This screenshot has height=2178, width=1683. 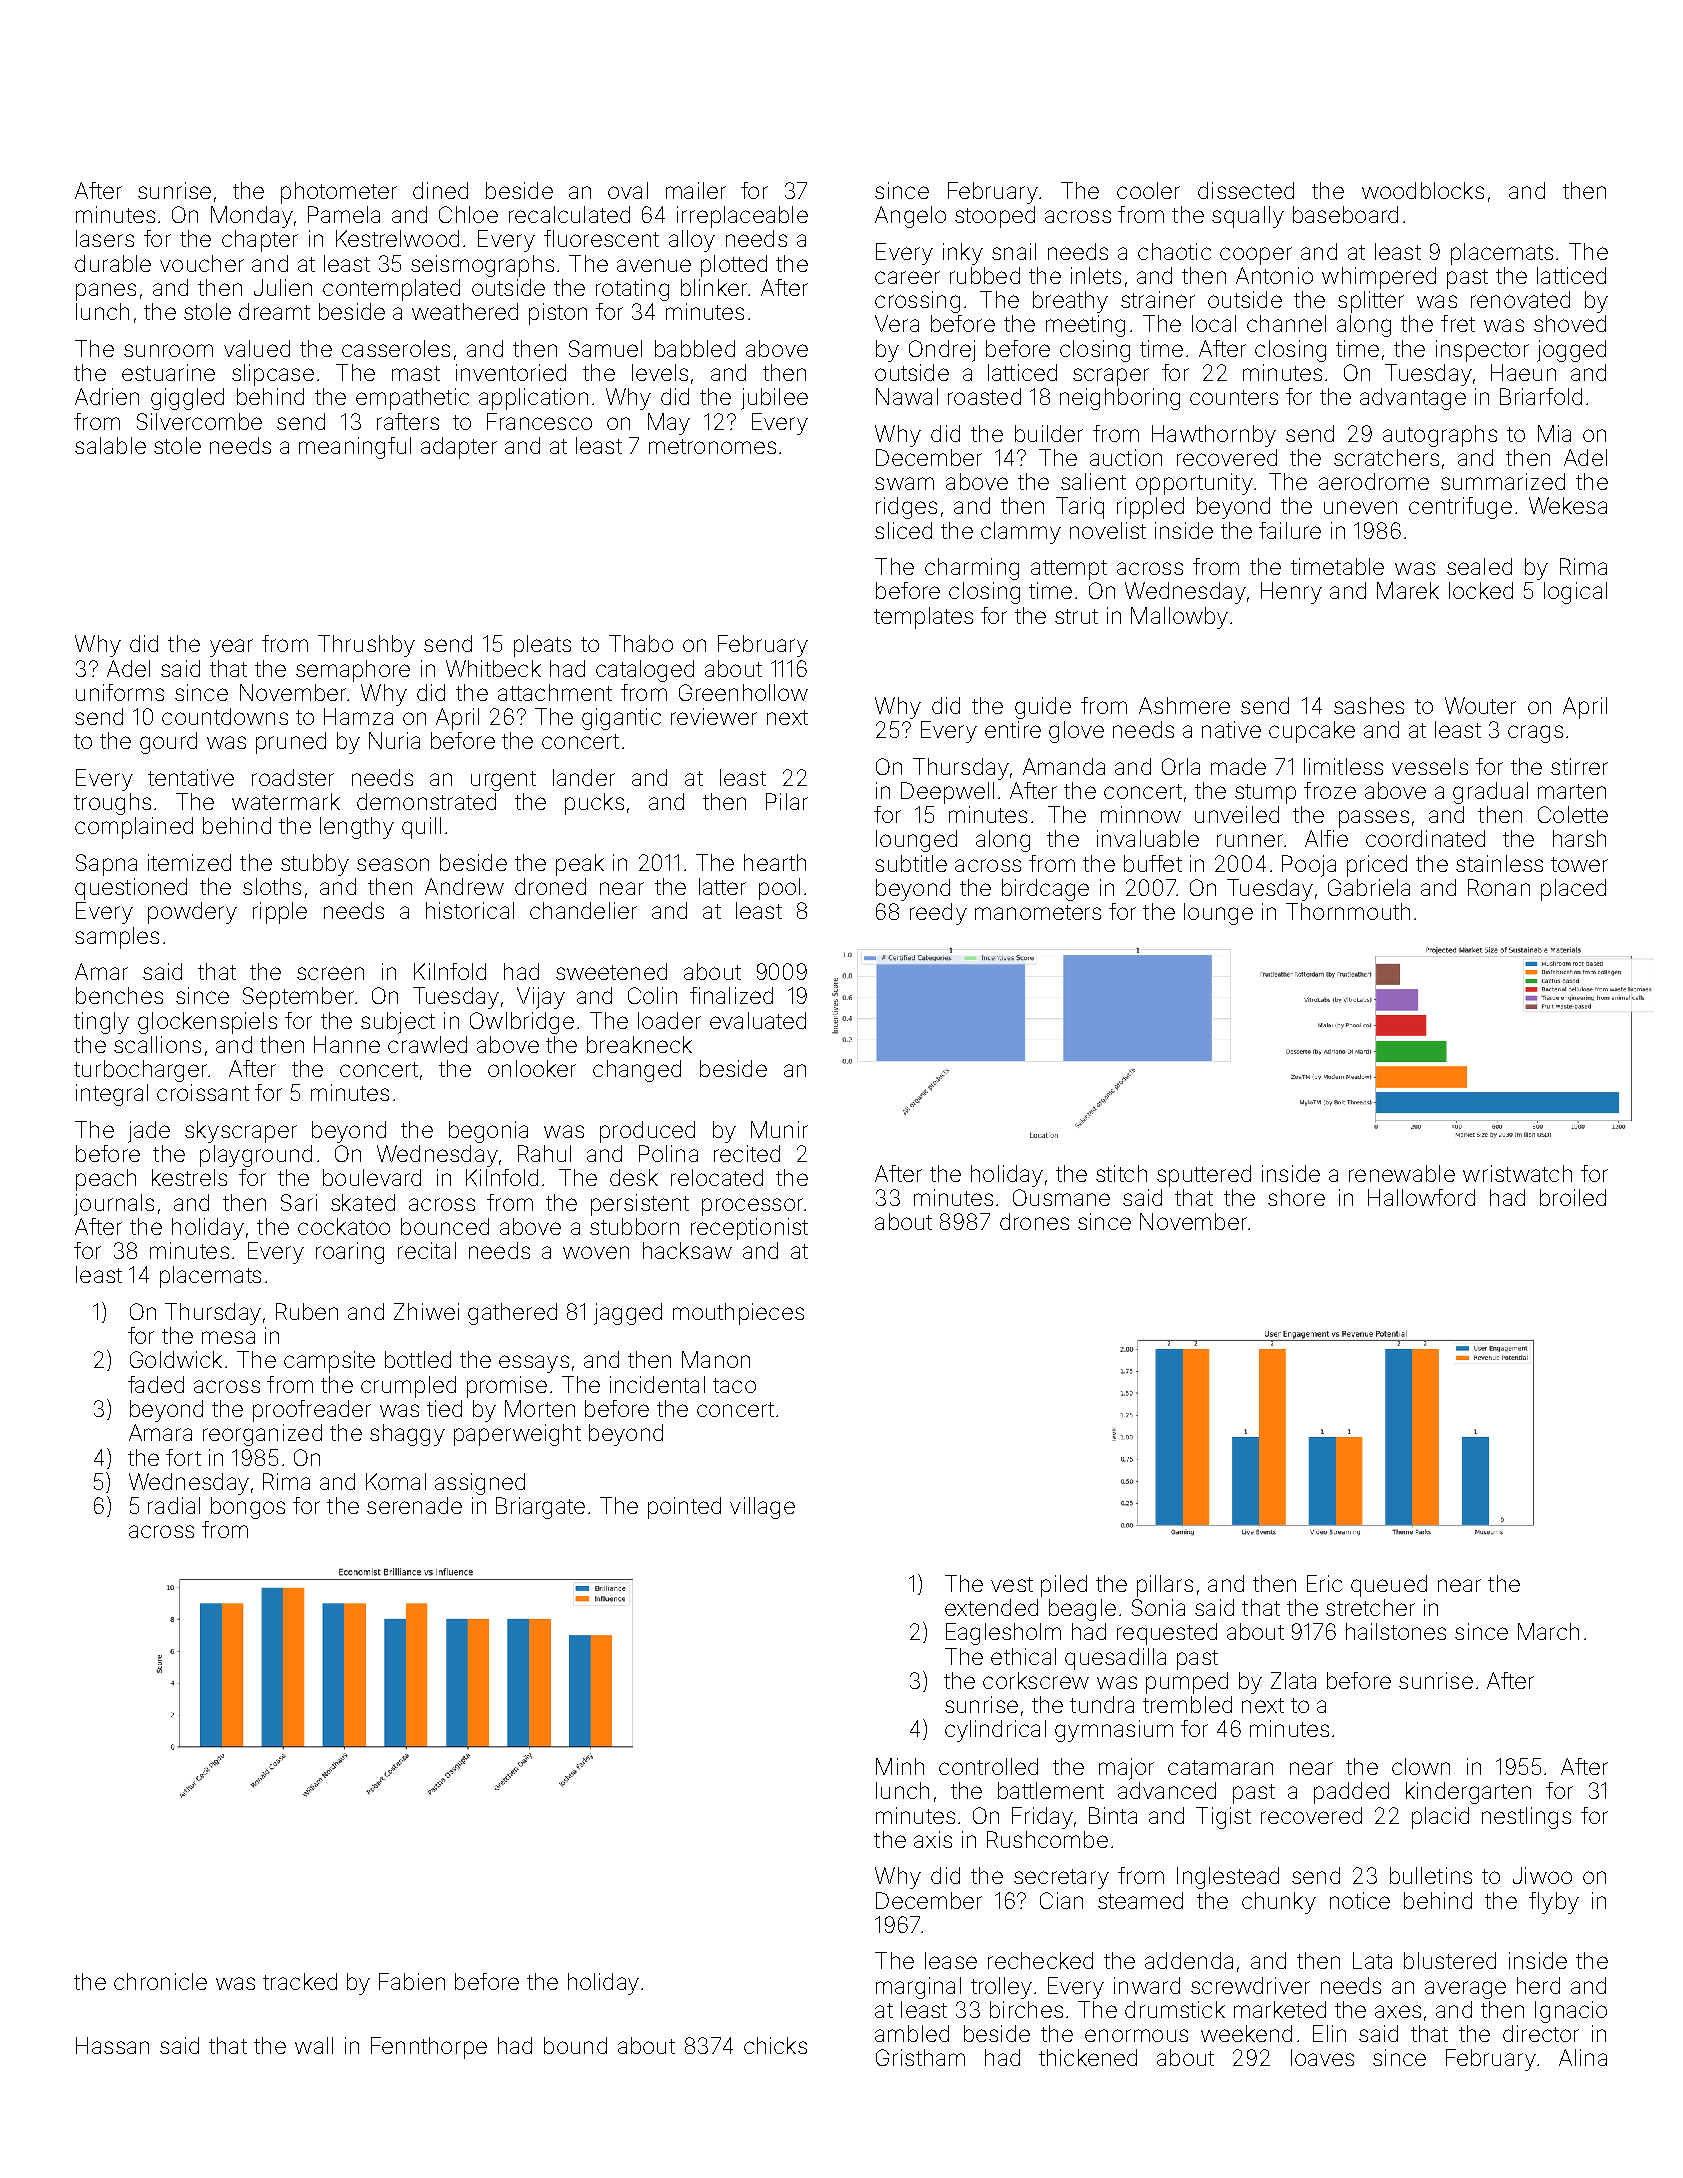 What do you see at coordinates (910, 217) in the screenshot?
I see `Angelo` at bounding box center [910, 217].
